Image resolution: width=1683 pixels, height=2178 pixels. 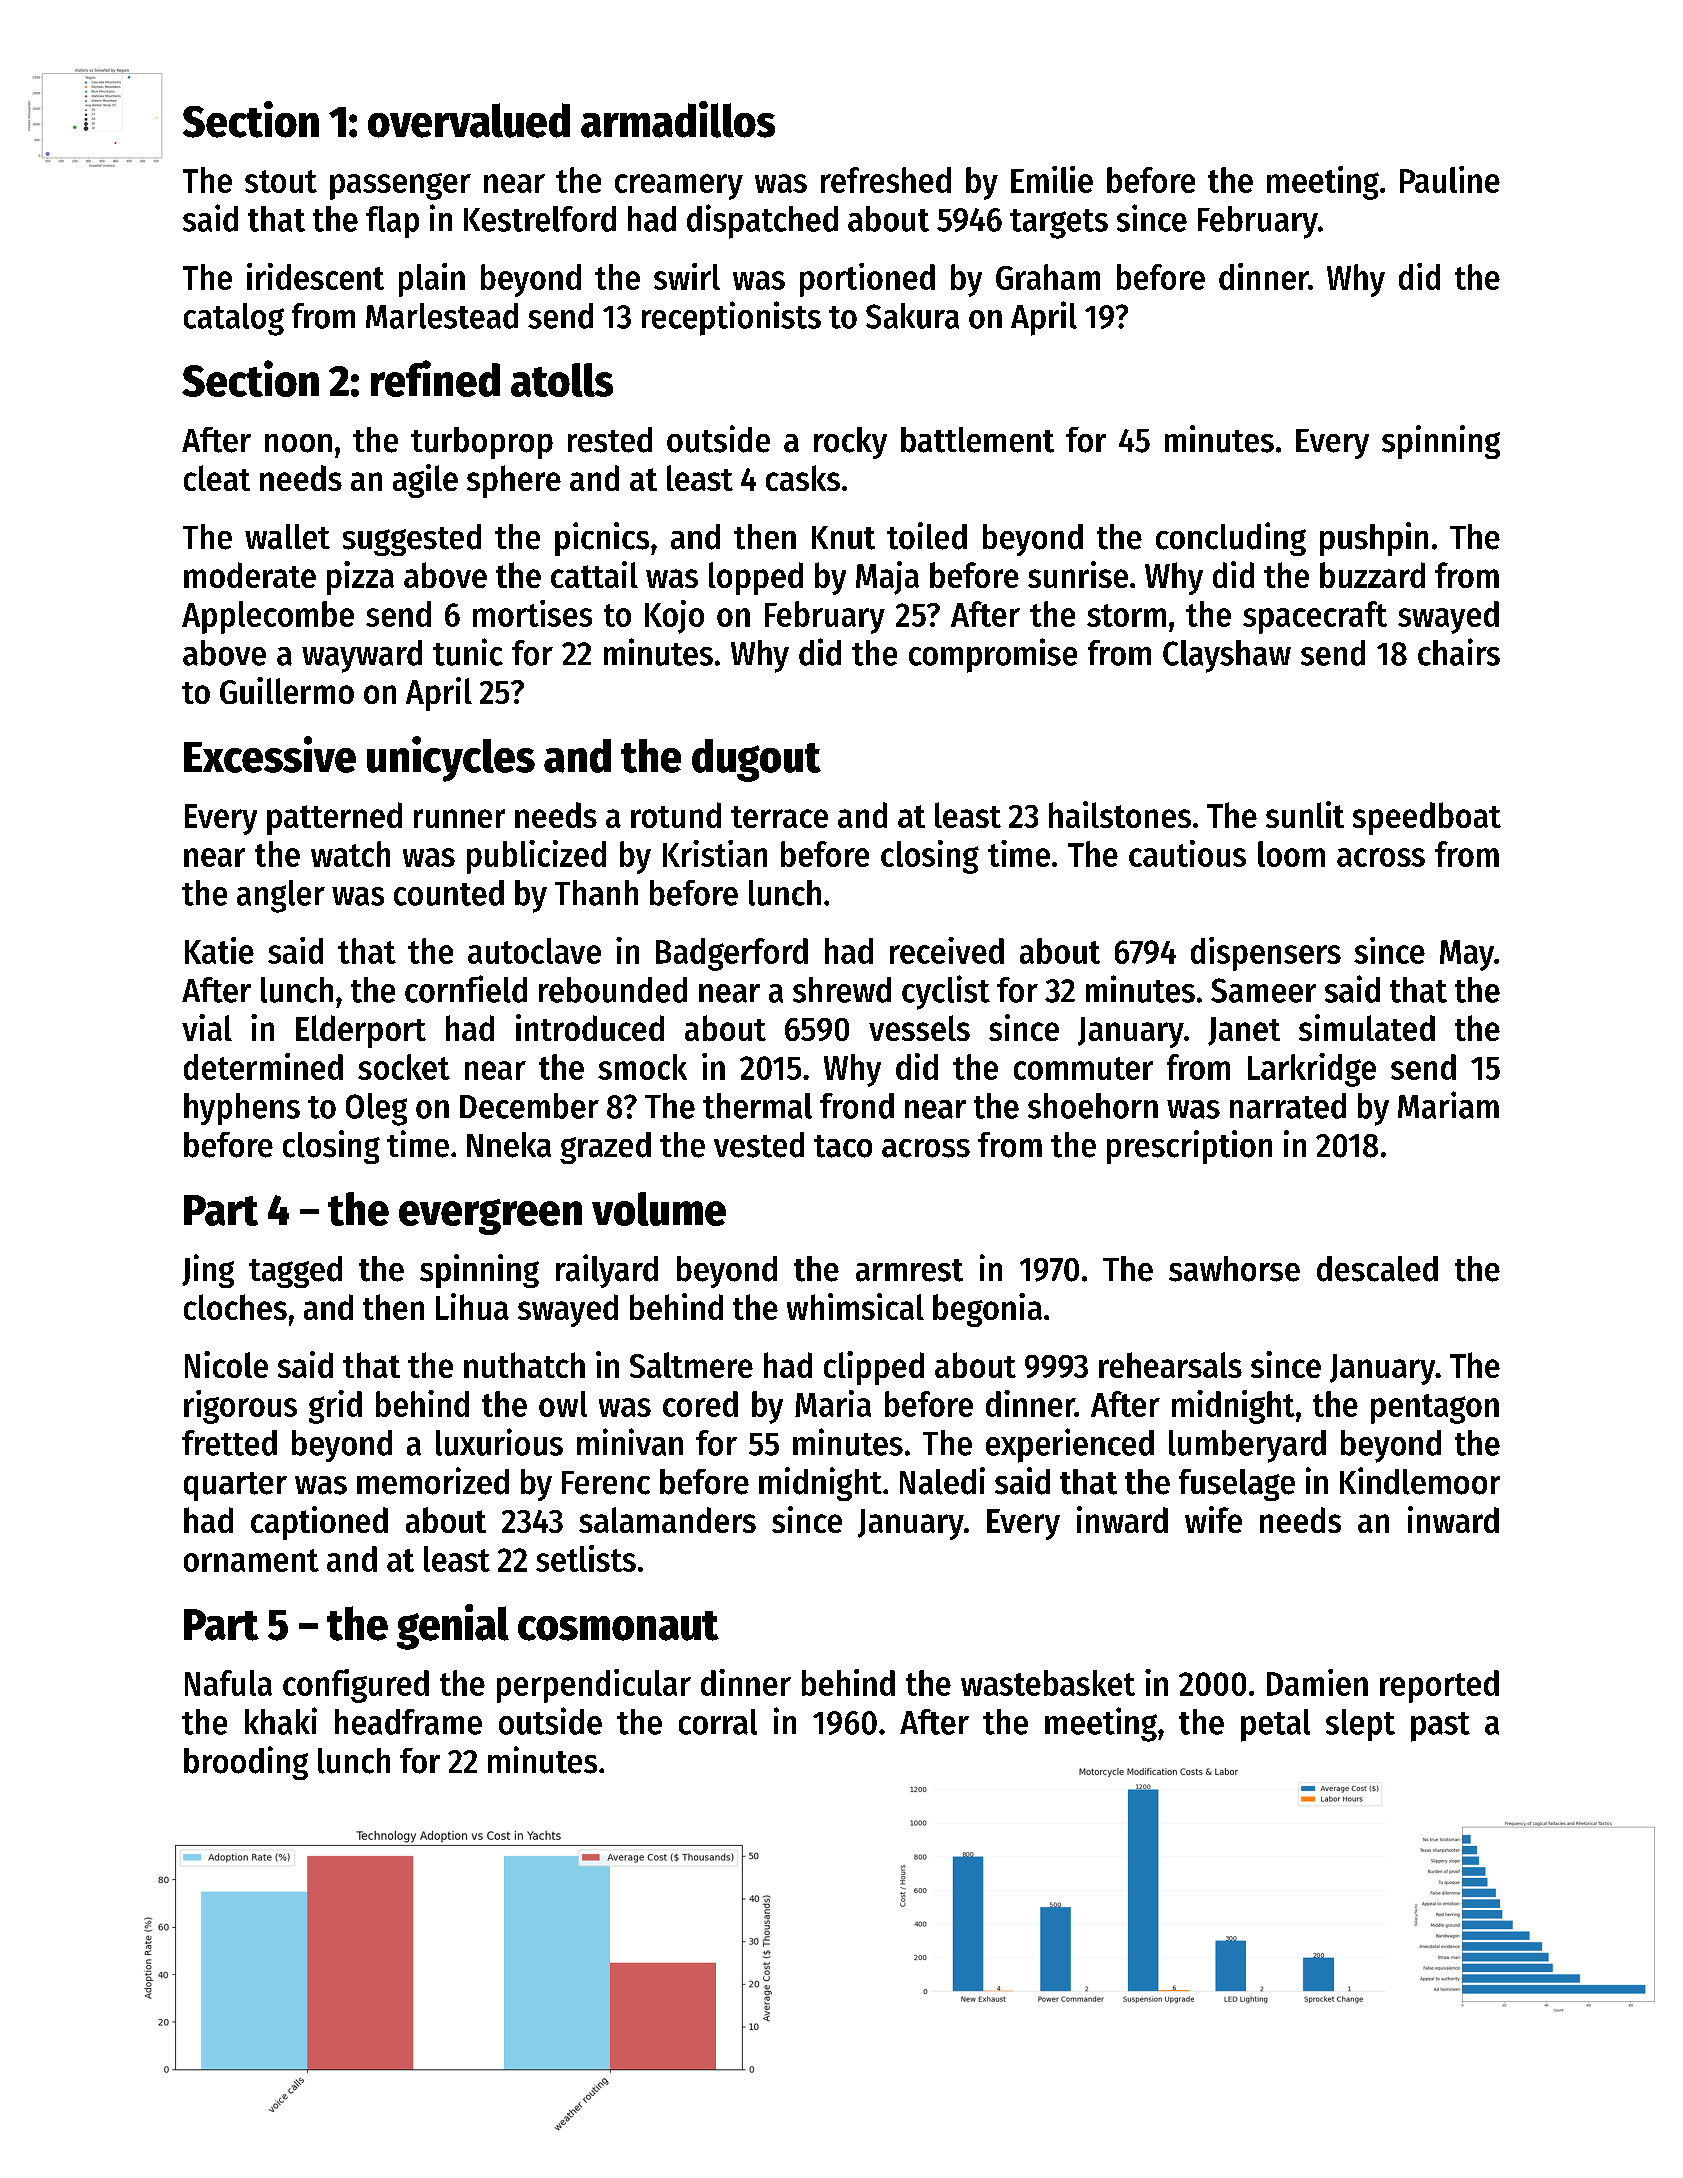 I want to click on compromise, so click(x=993, y=655).
